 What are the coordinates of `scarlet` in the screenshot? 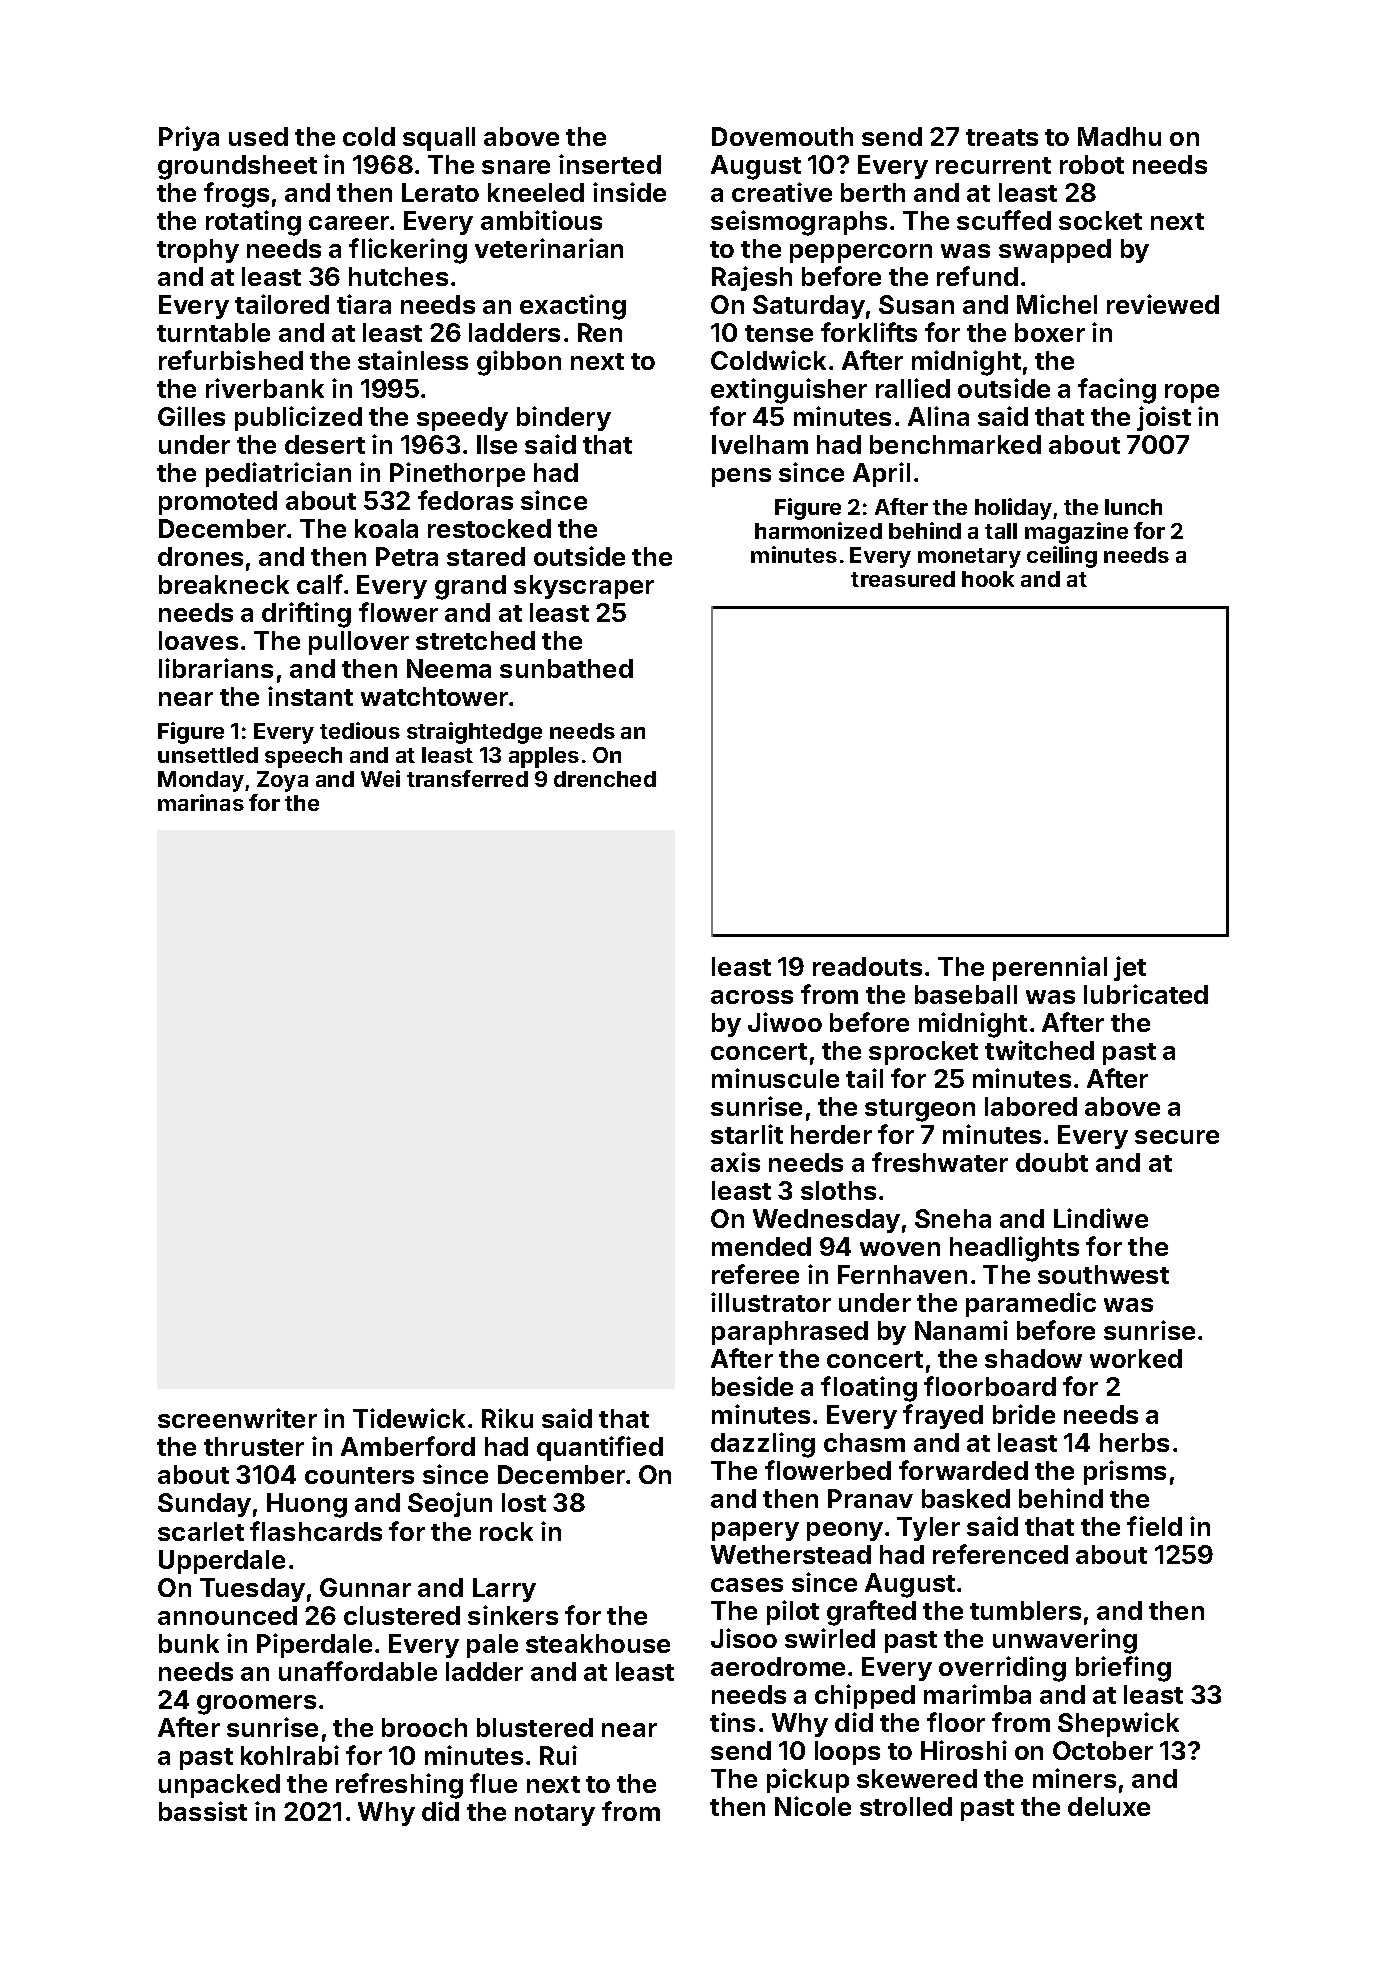 It's located at (201, 1531).
